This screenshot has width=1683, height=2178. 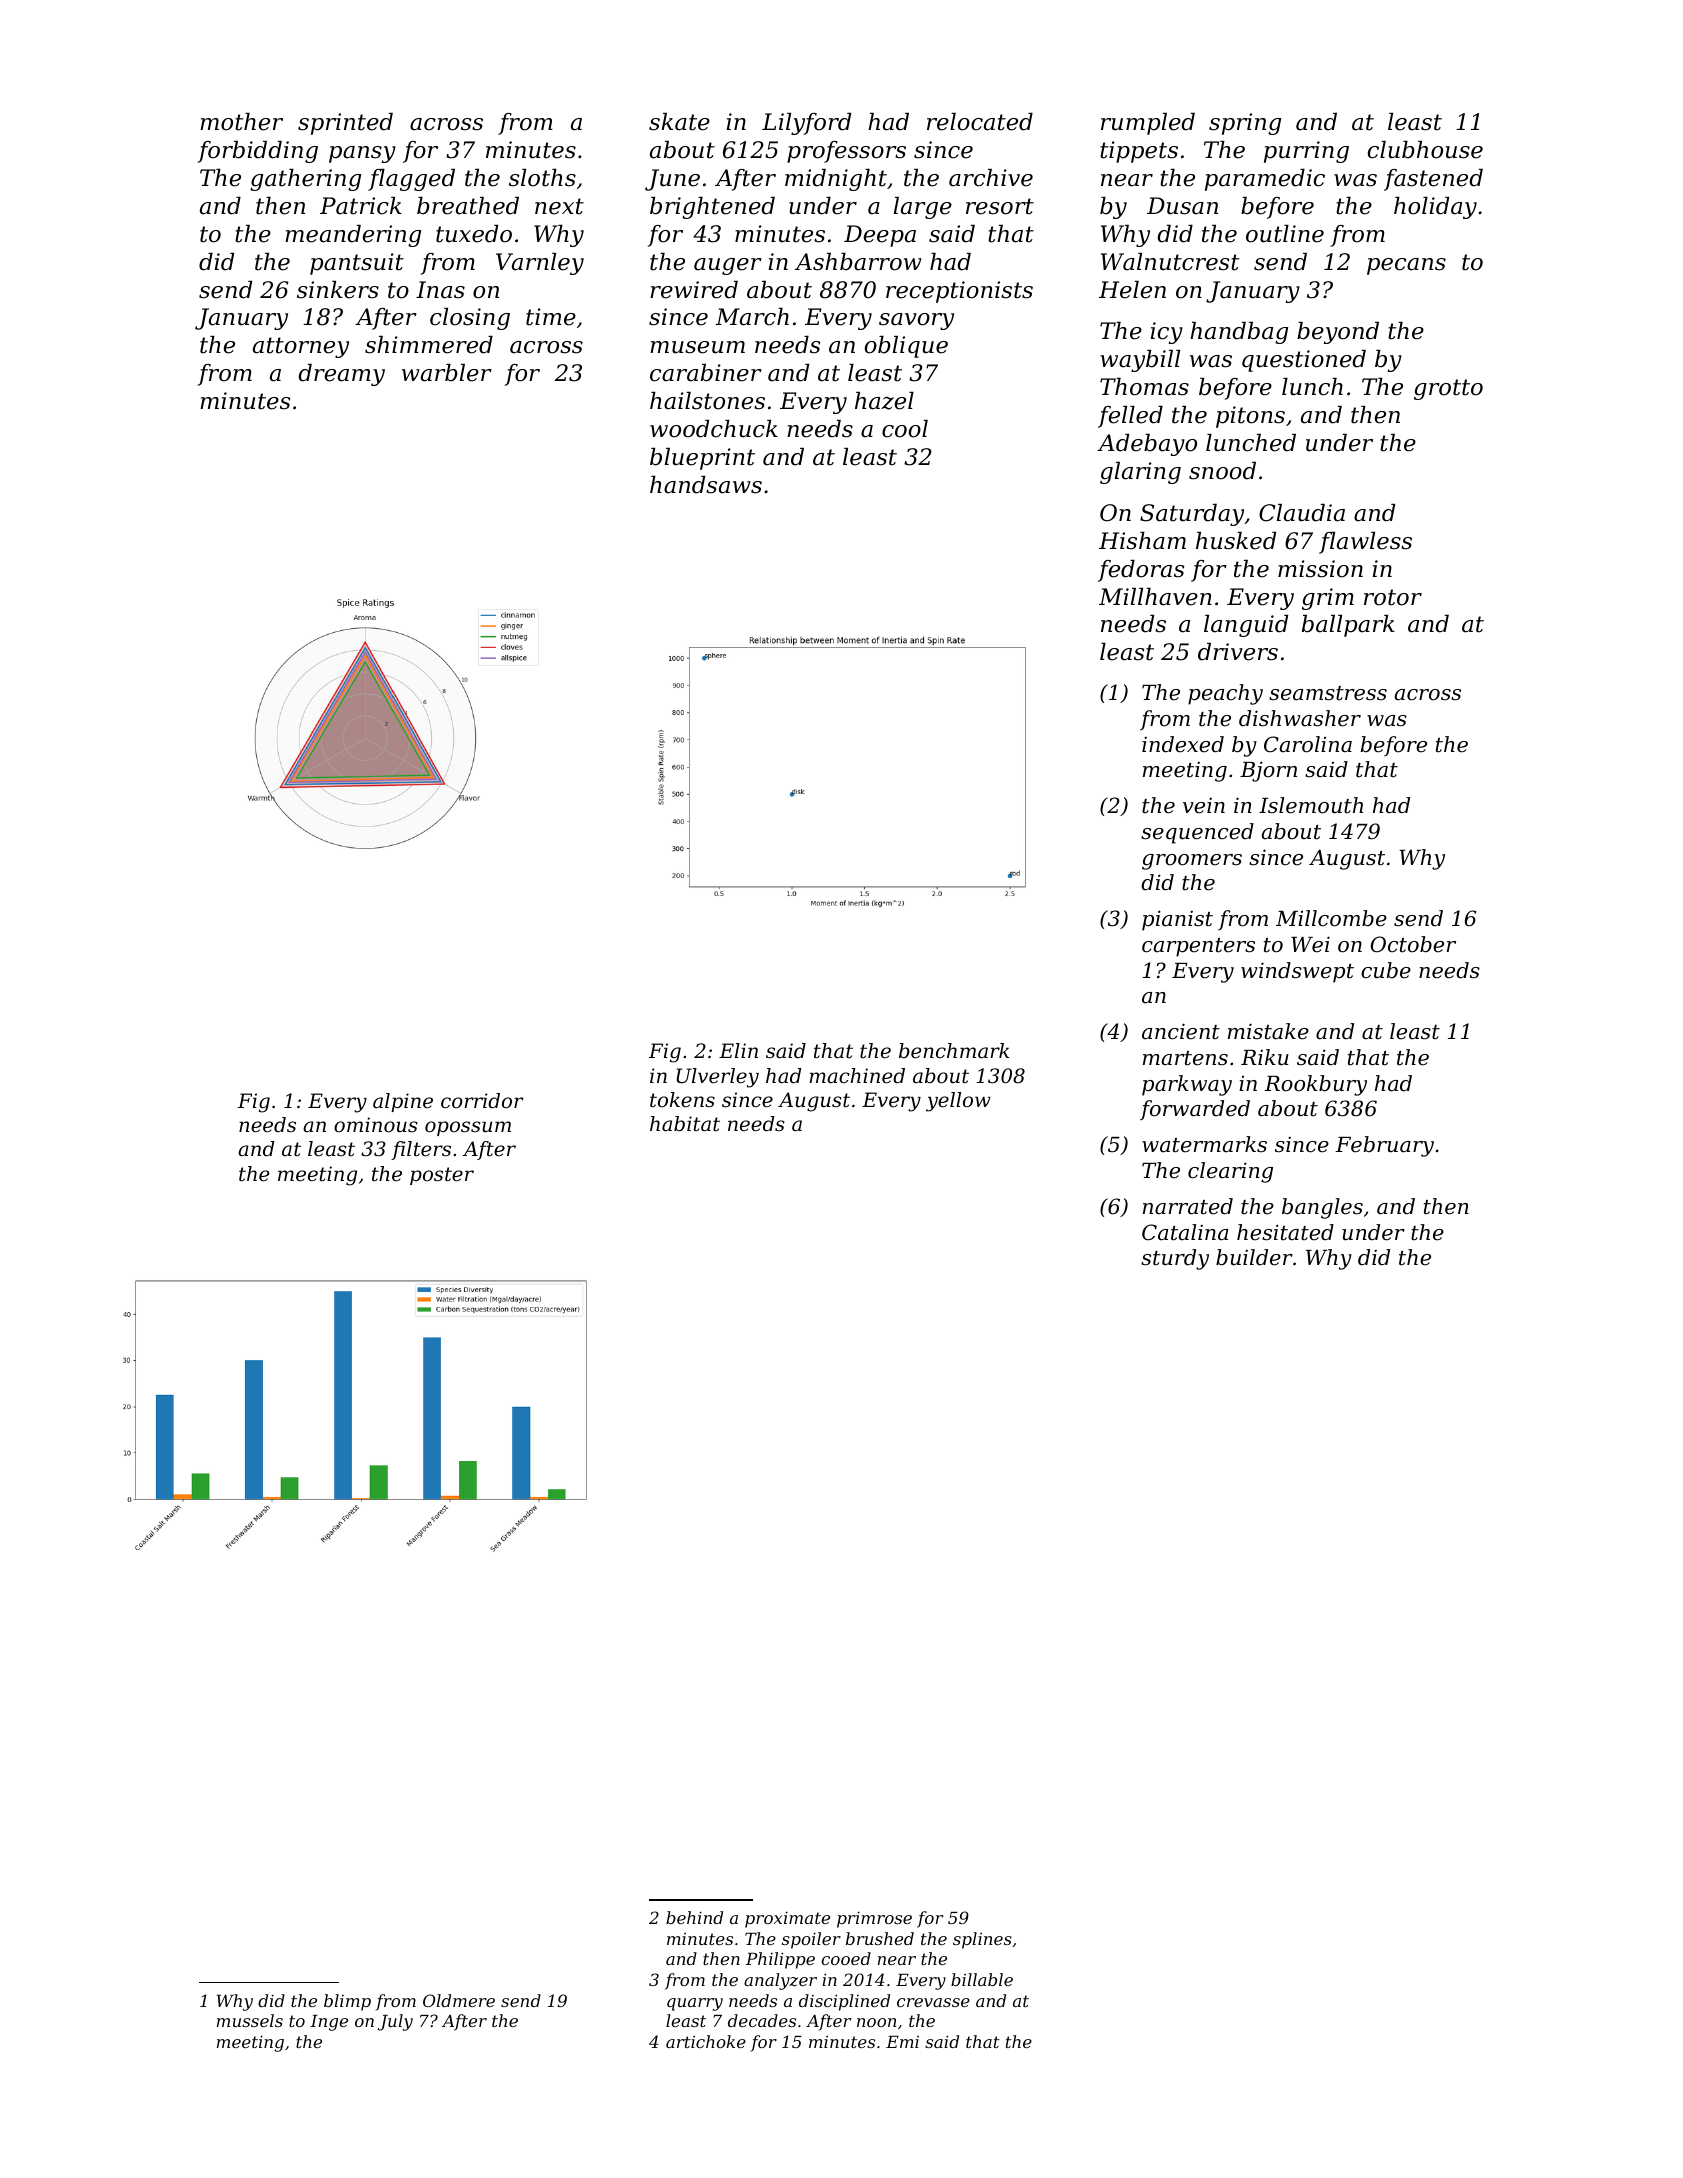 I want to click on hesitated, so click(x=1285, y=1232).
